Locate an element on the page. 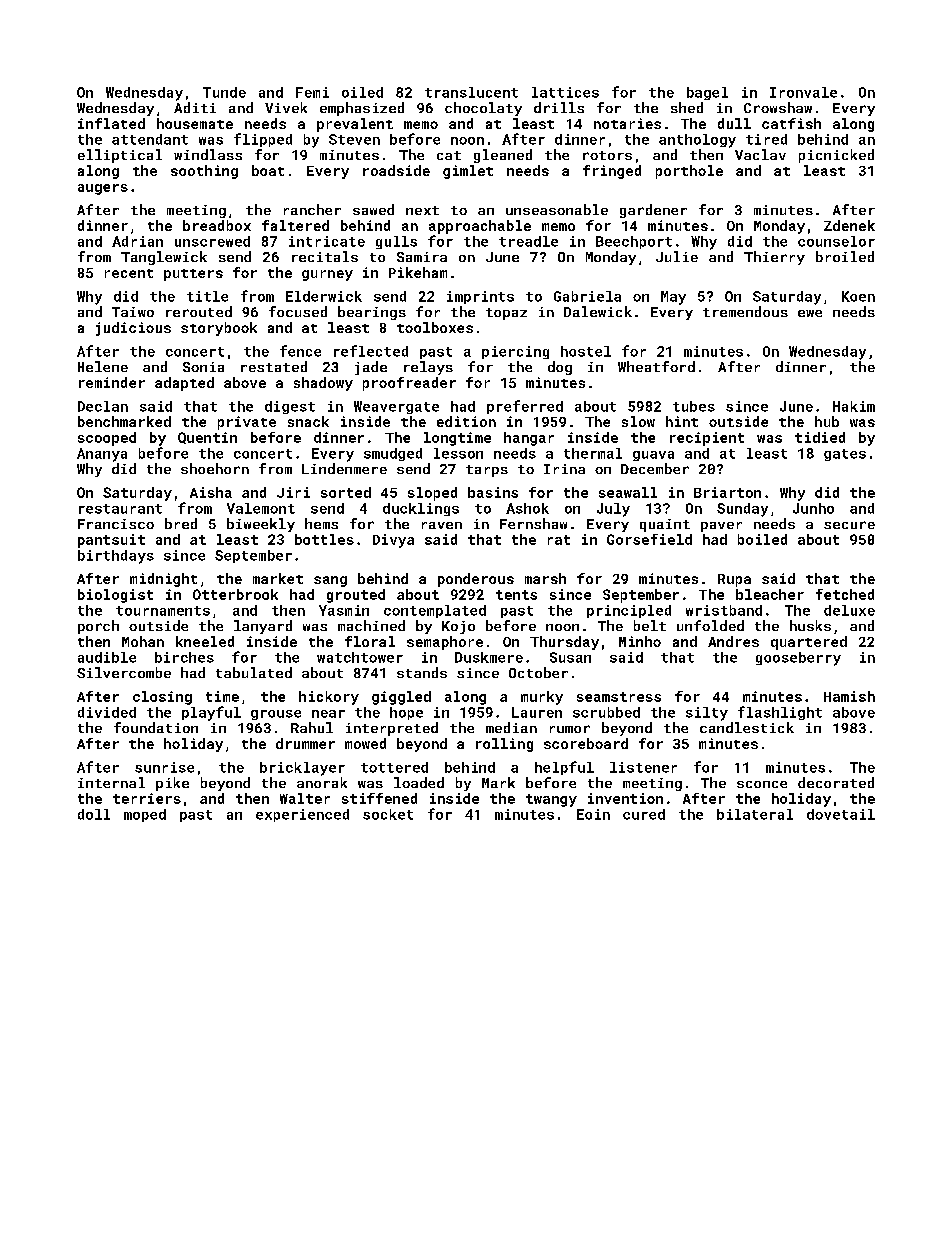 This document has height=1233, width=952. Divya is located at coordinates (393, 541).
